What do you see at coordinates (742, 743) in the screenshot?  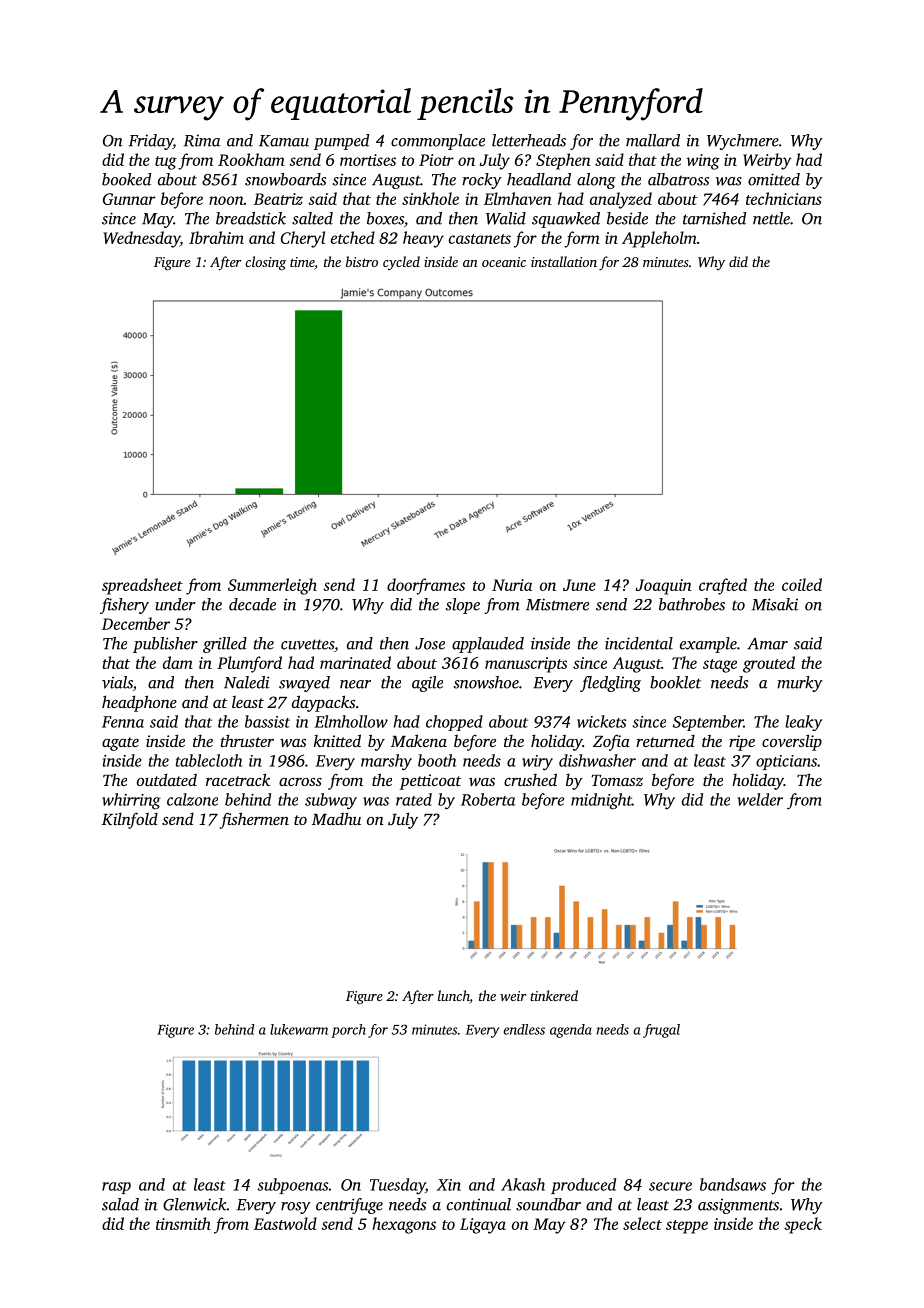 I see `ripe` at bounding box center [742, 743].
